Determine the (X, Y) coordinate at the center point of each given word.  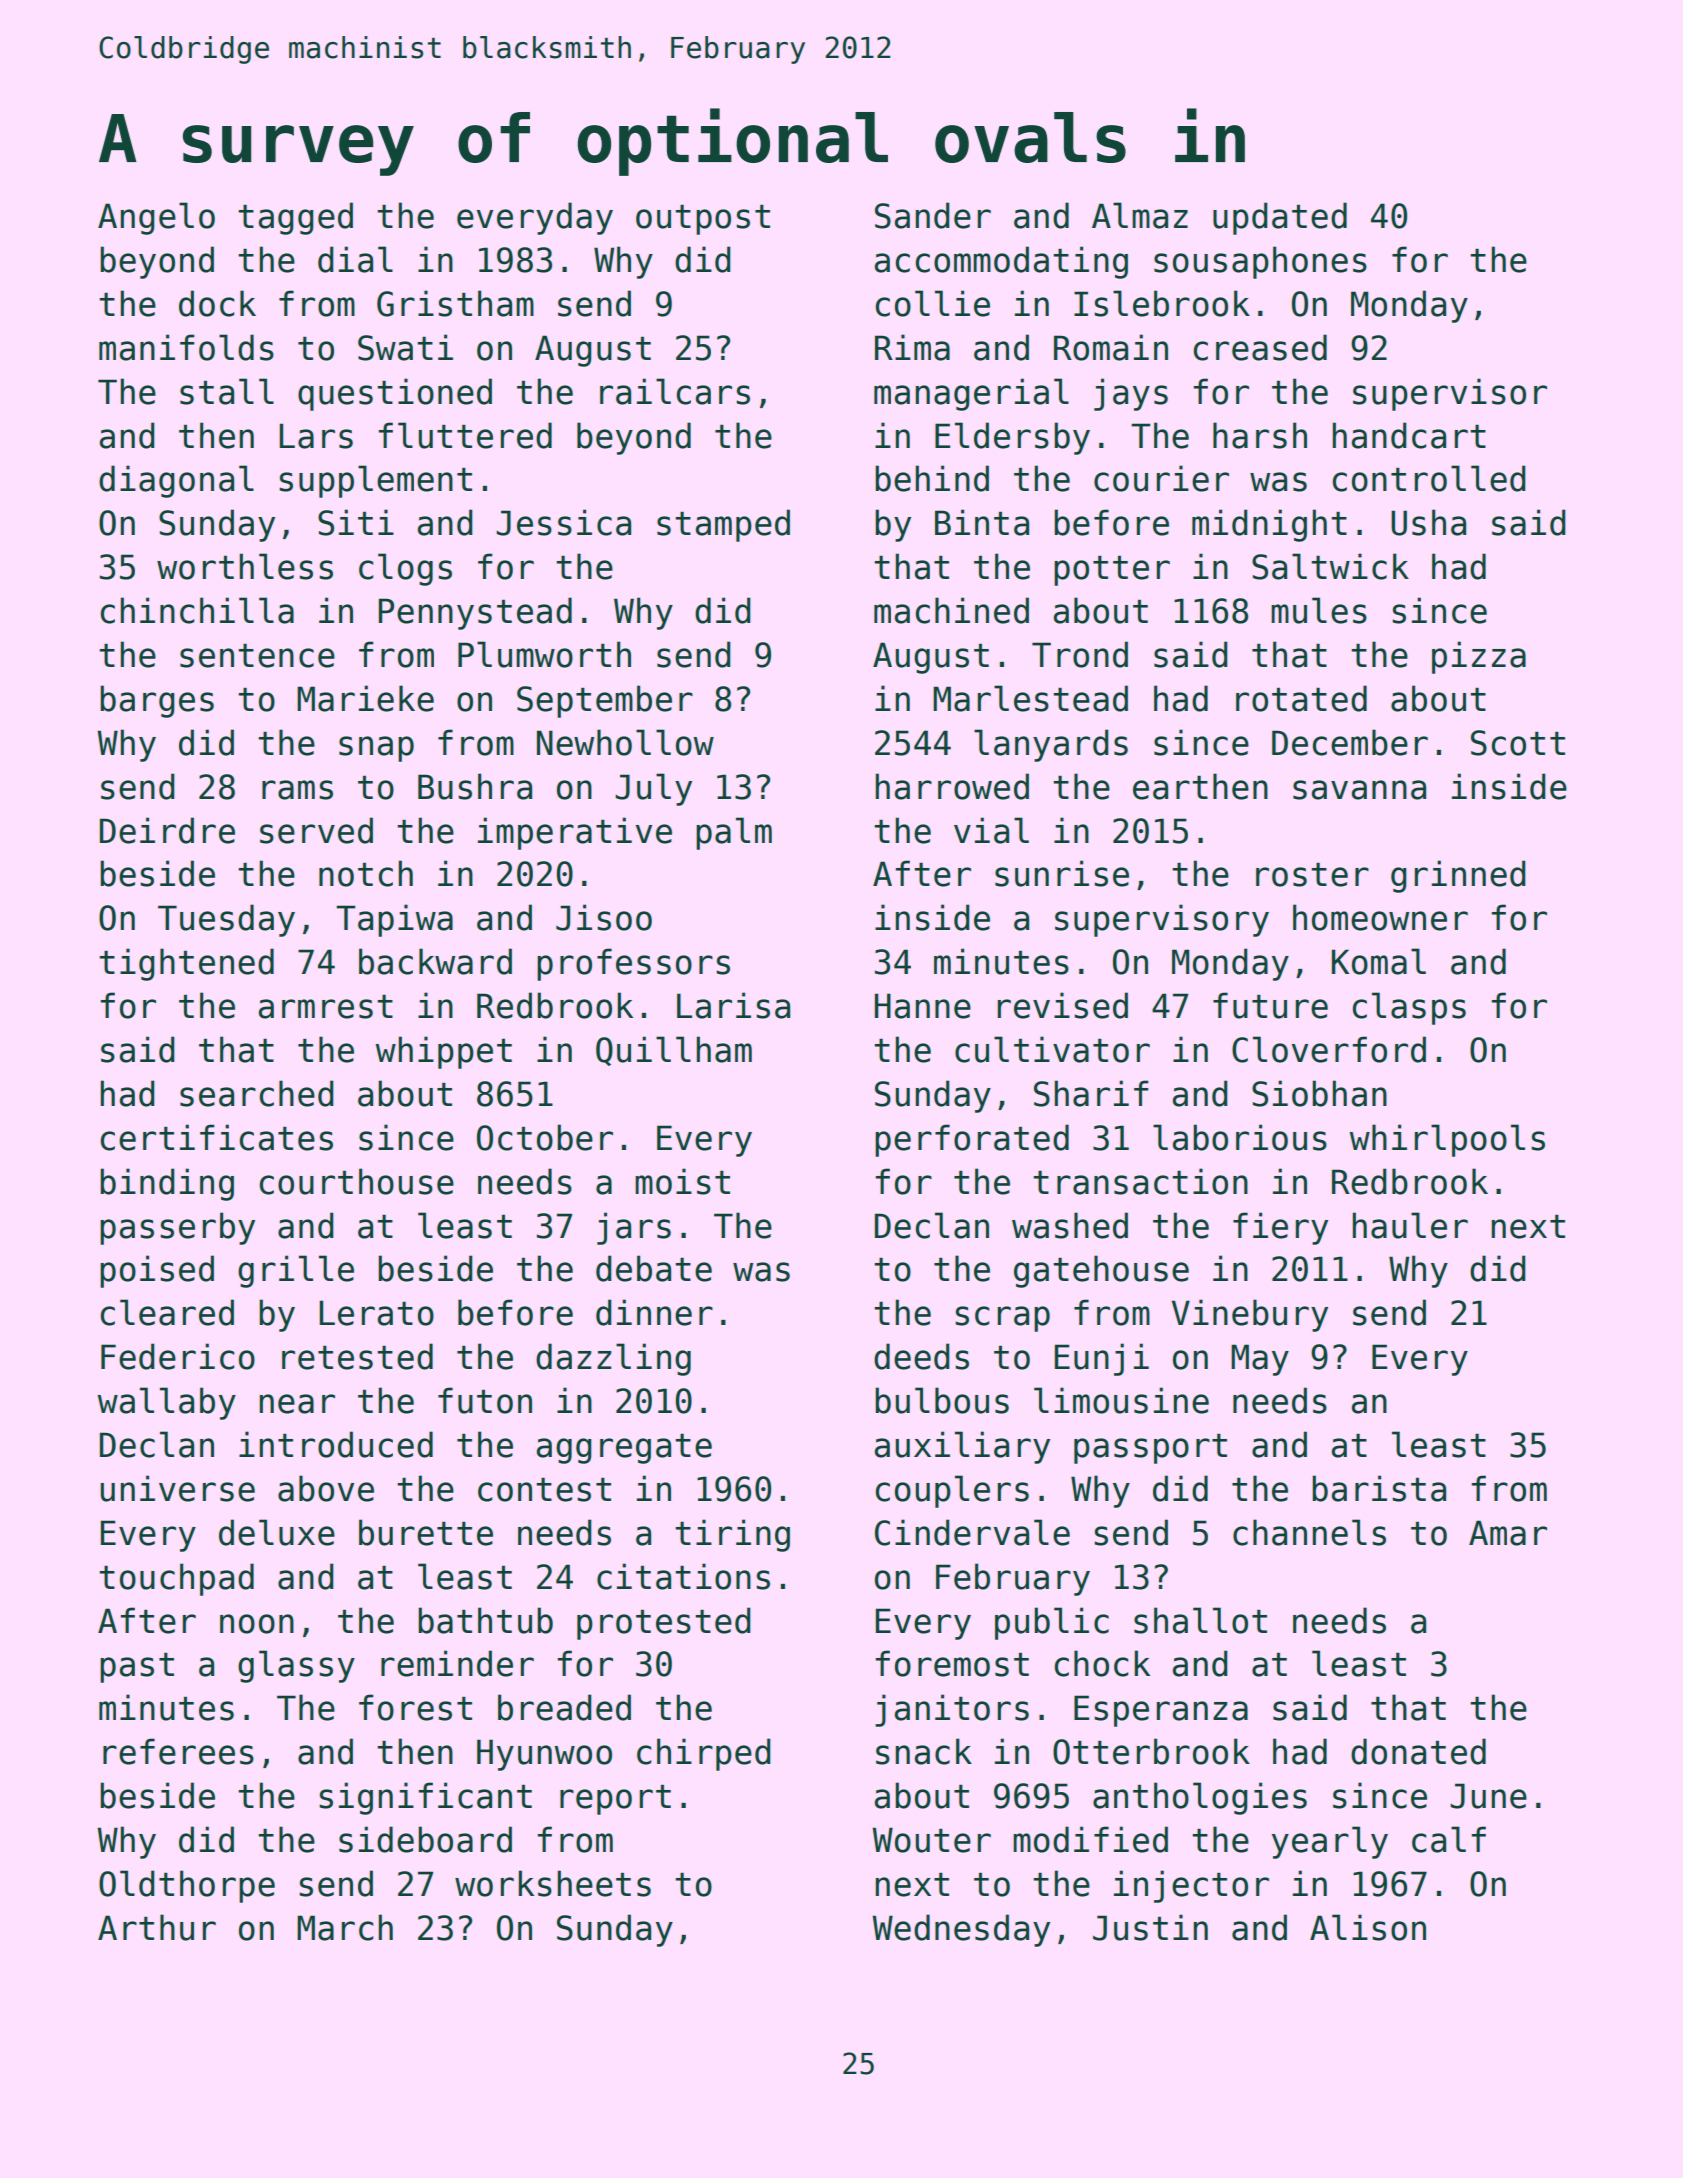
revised (1063, 1005)
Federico (178, 1356)
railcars (675, 391)
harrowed (952, 786)
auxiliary (962, 1447)
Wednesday (961, 1930)
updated (1280, 218)
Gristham (455, 303)
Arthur (157, 1927)
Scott (1518, 743)
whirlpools (1447, 1140)
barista (1379, 1488)
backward (435, 961)
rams (297, 790)
